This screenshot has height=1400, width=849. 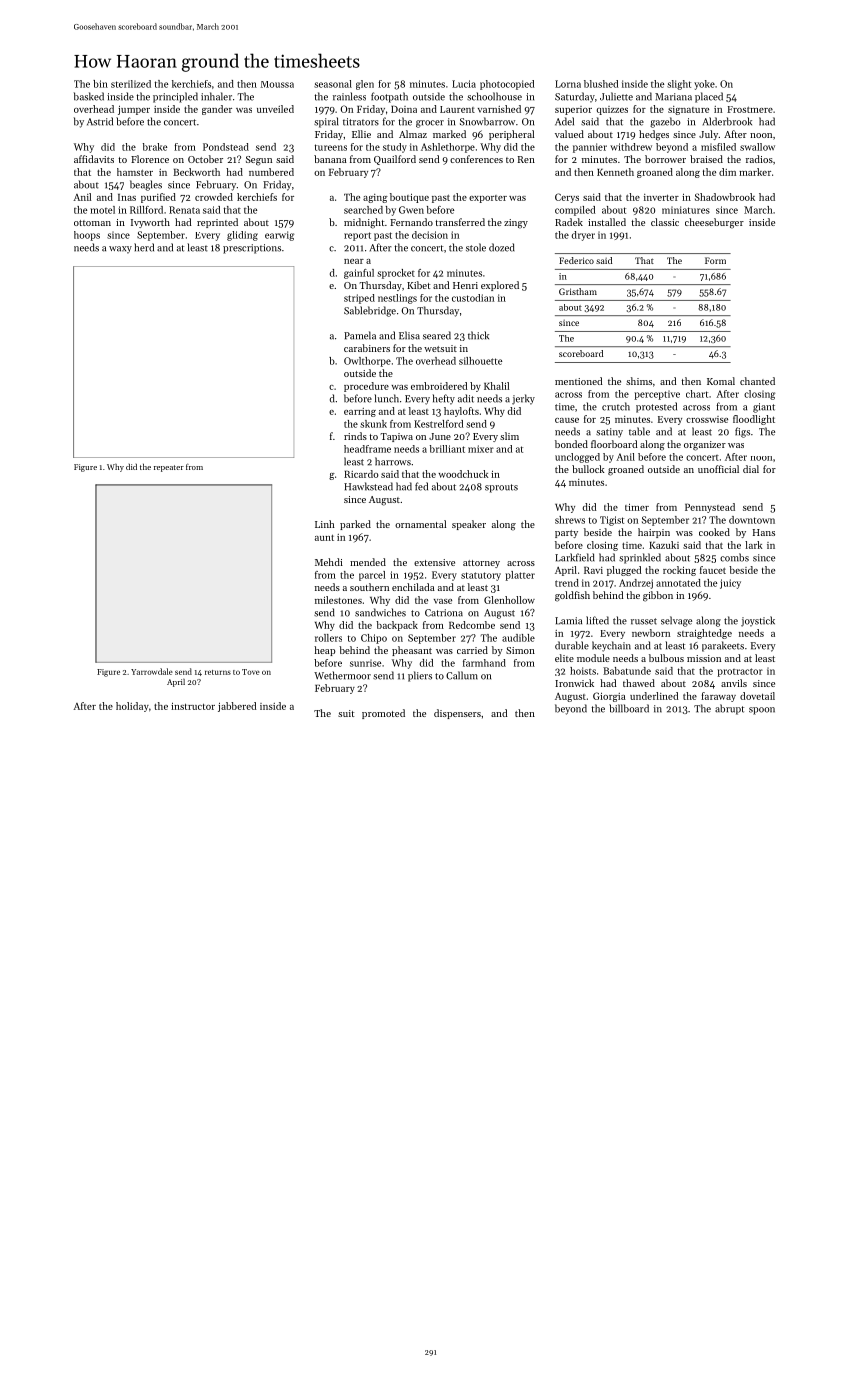 What do you see at coordinates (132, 707) in the screenshot?
I see `holiday` at bounding box center [132, 707].
